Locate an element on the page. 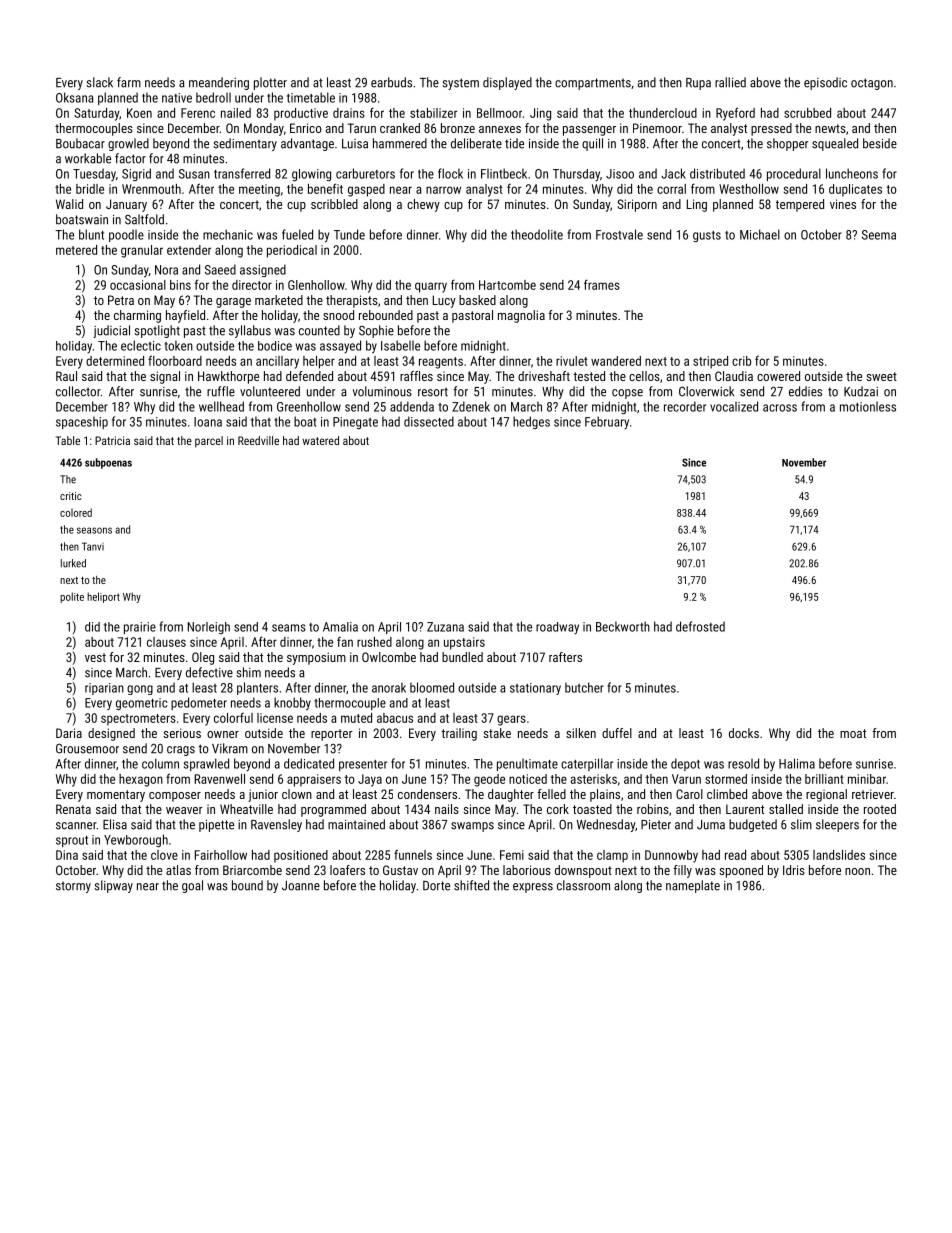 This image has width=952, height=1233. sweet is located at coordinates (881, 376).
